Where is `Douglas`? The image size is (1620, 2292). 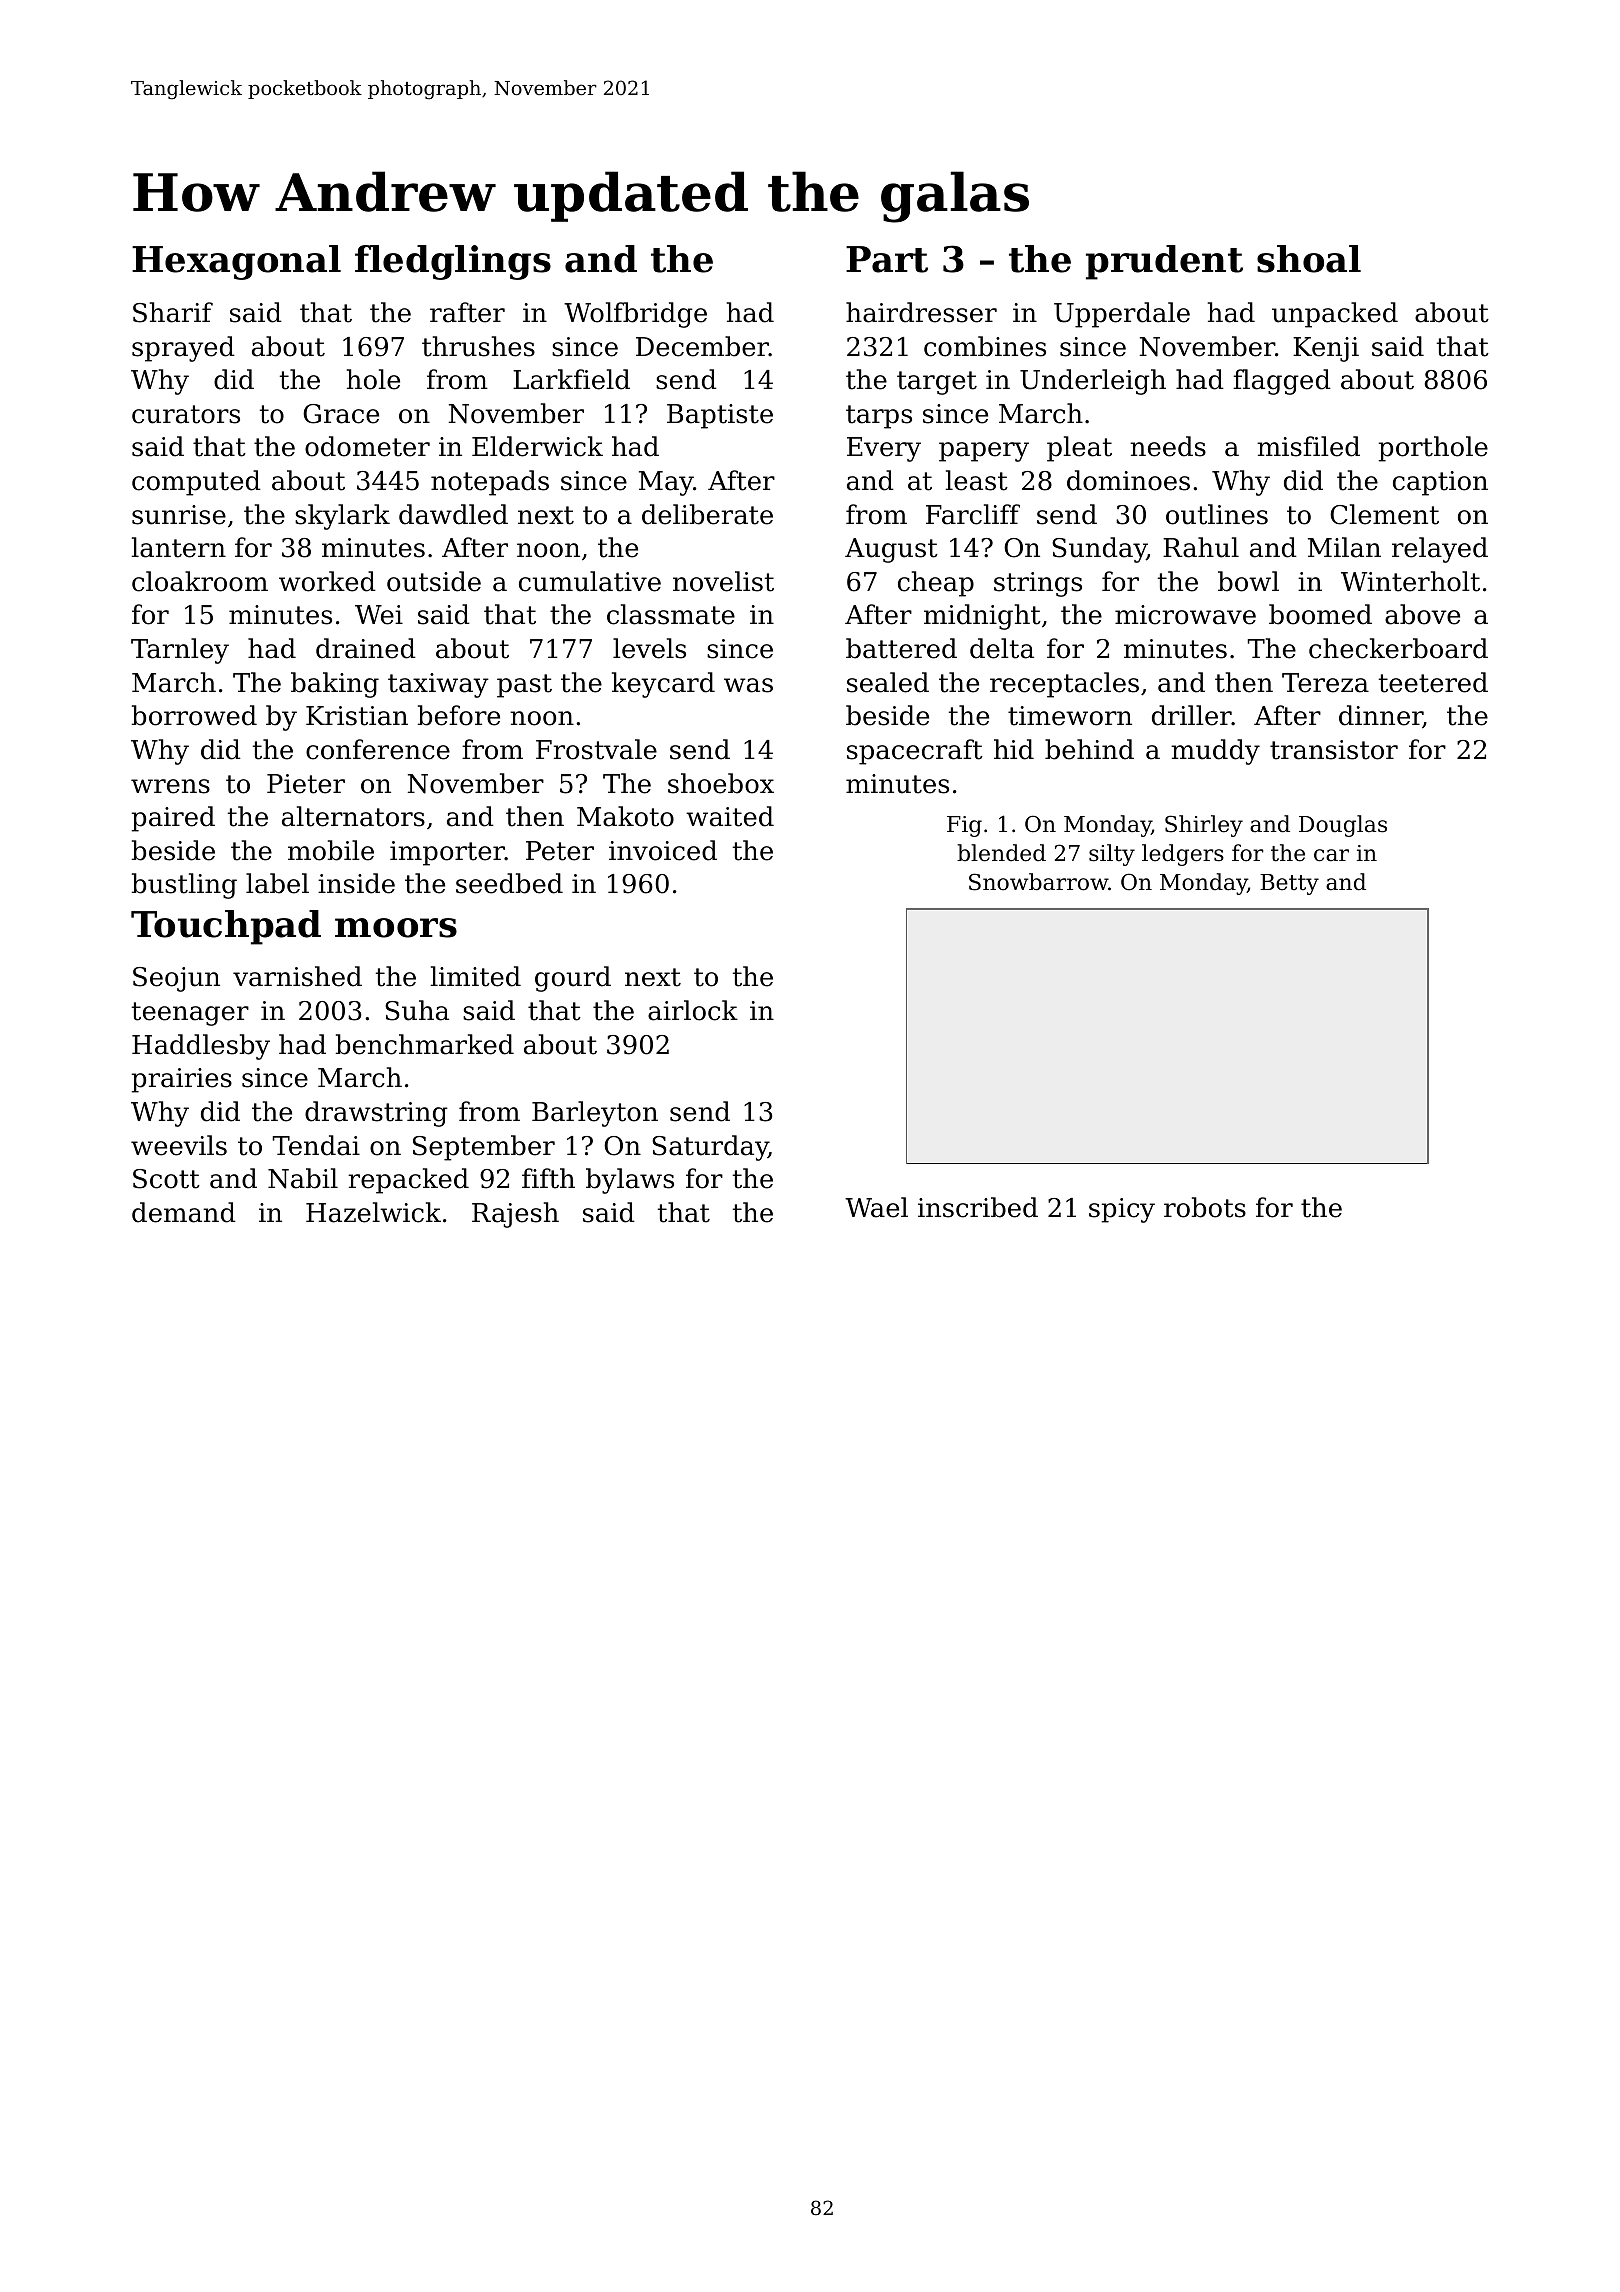 Douglas is located at coordinates (1343, 826).
